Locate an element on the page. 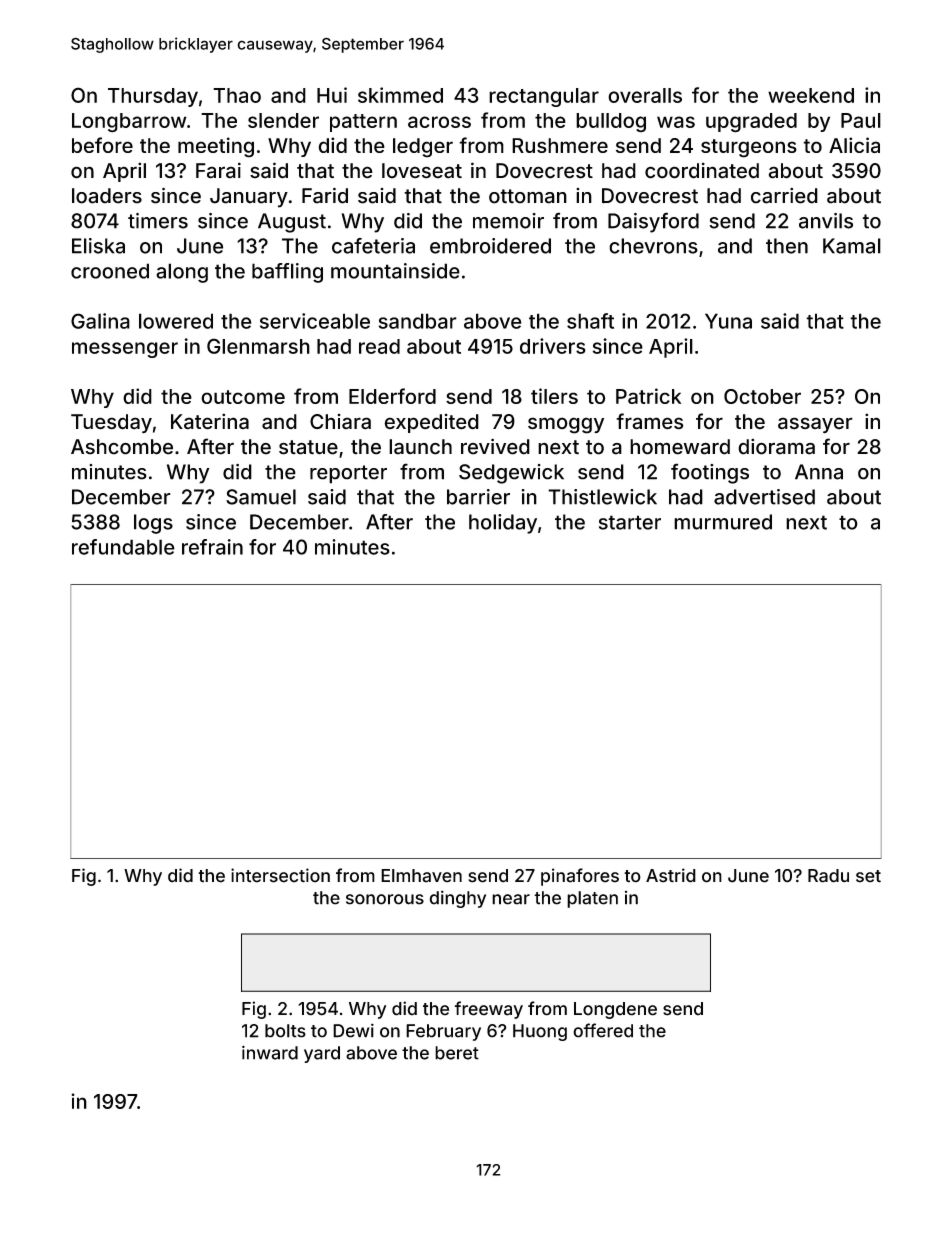 The image size is (952, 1233). Thursday is located at coordinates (153, 97).
